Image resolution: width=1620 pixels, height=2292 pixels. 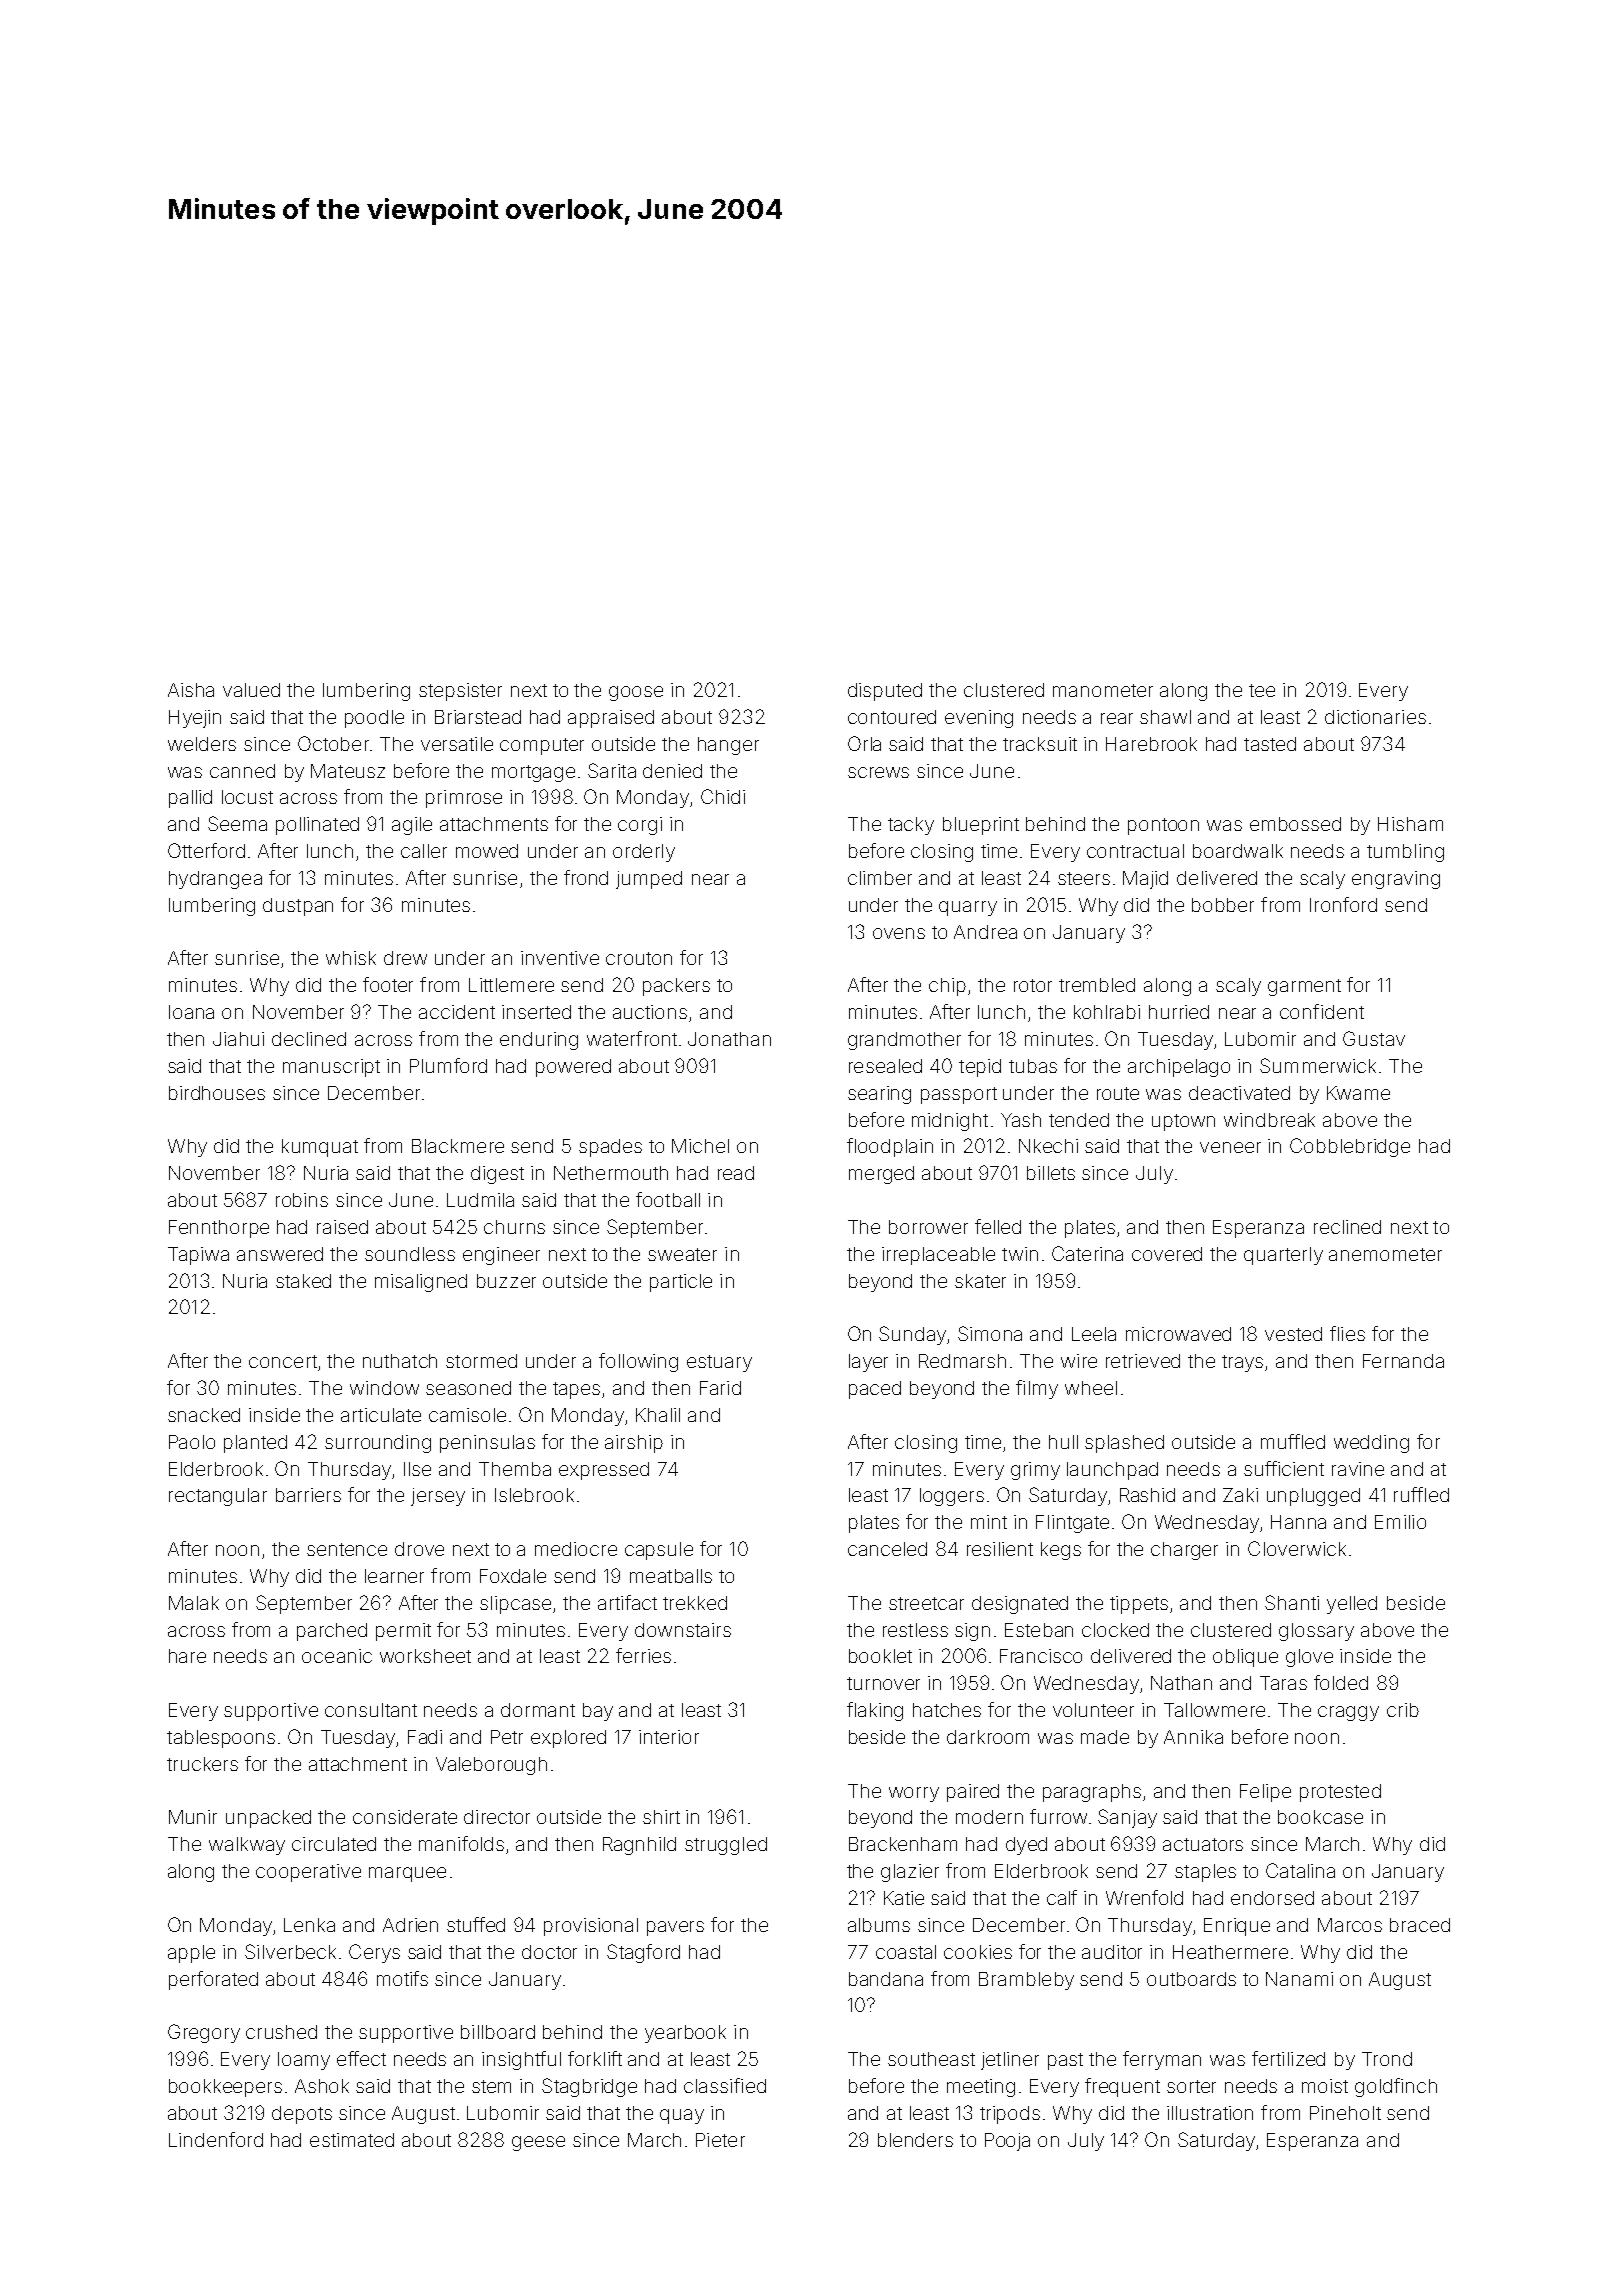 What do you see at coordinates (1375, 717) in the screenshot?
I see `dictionaries` at bounding box center [1375, 717].
